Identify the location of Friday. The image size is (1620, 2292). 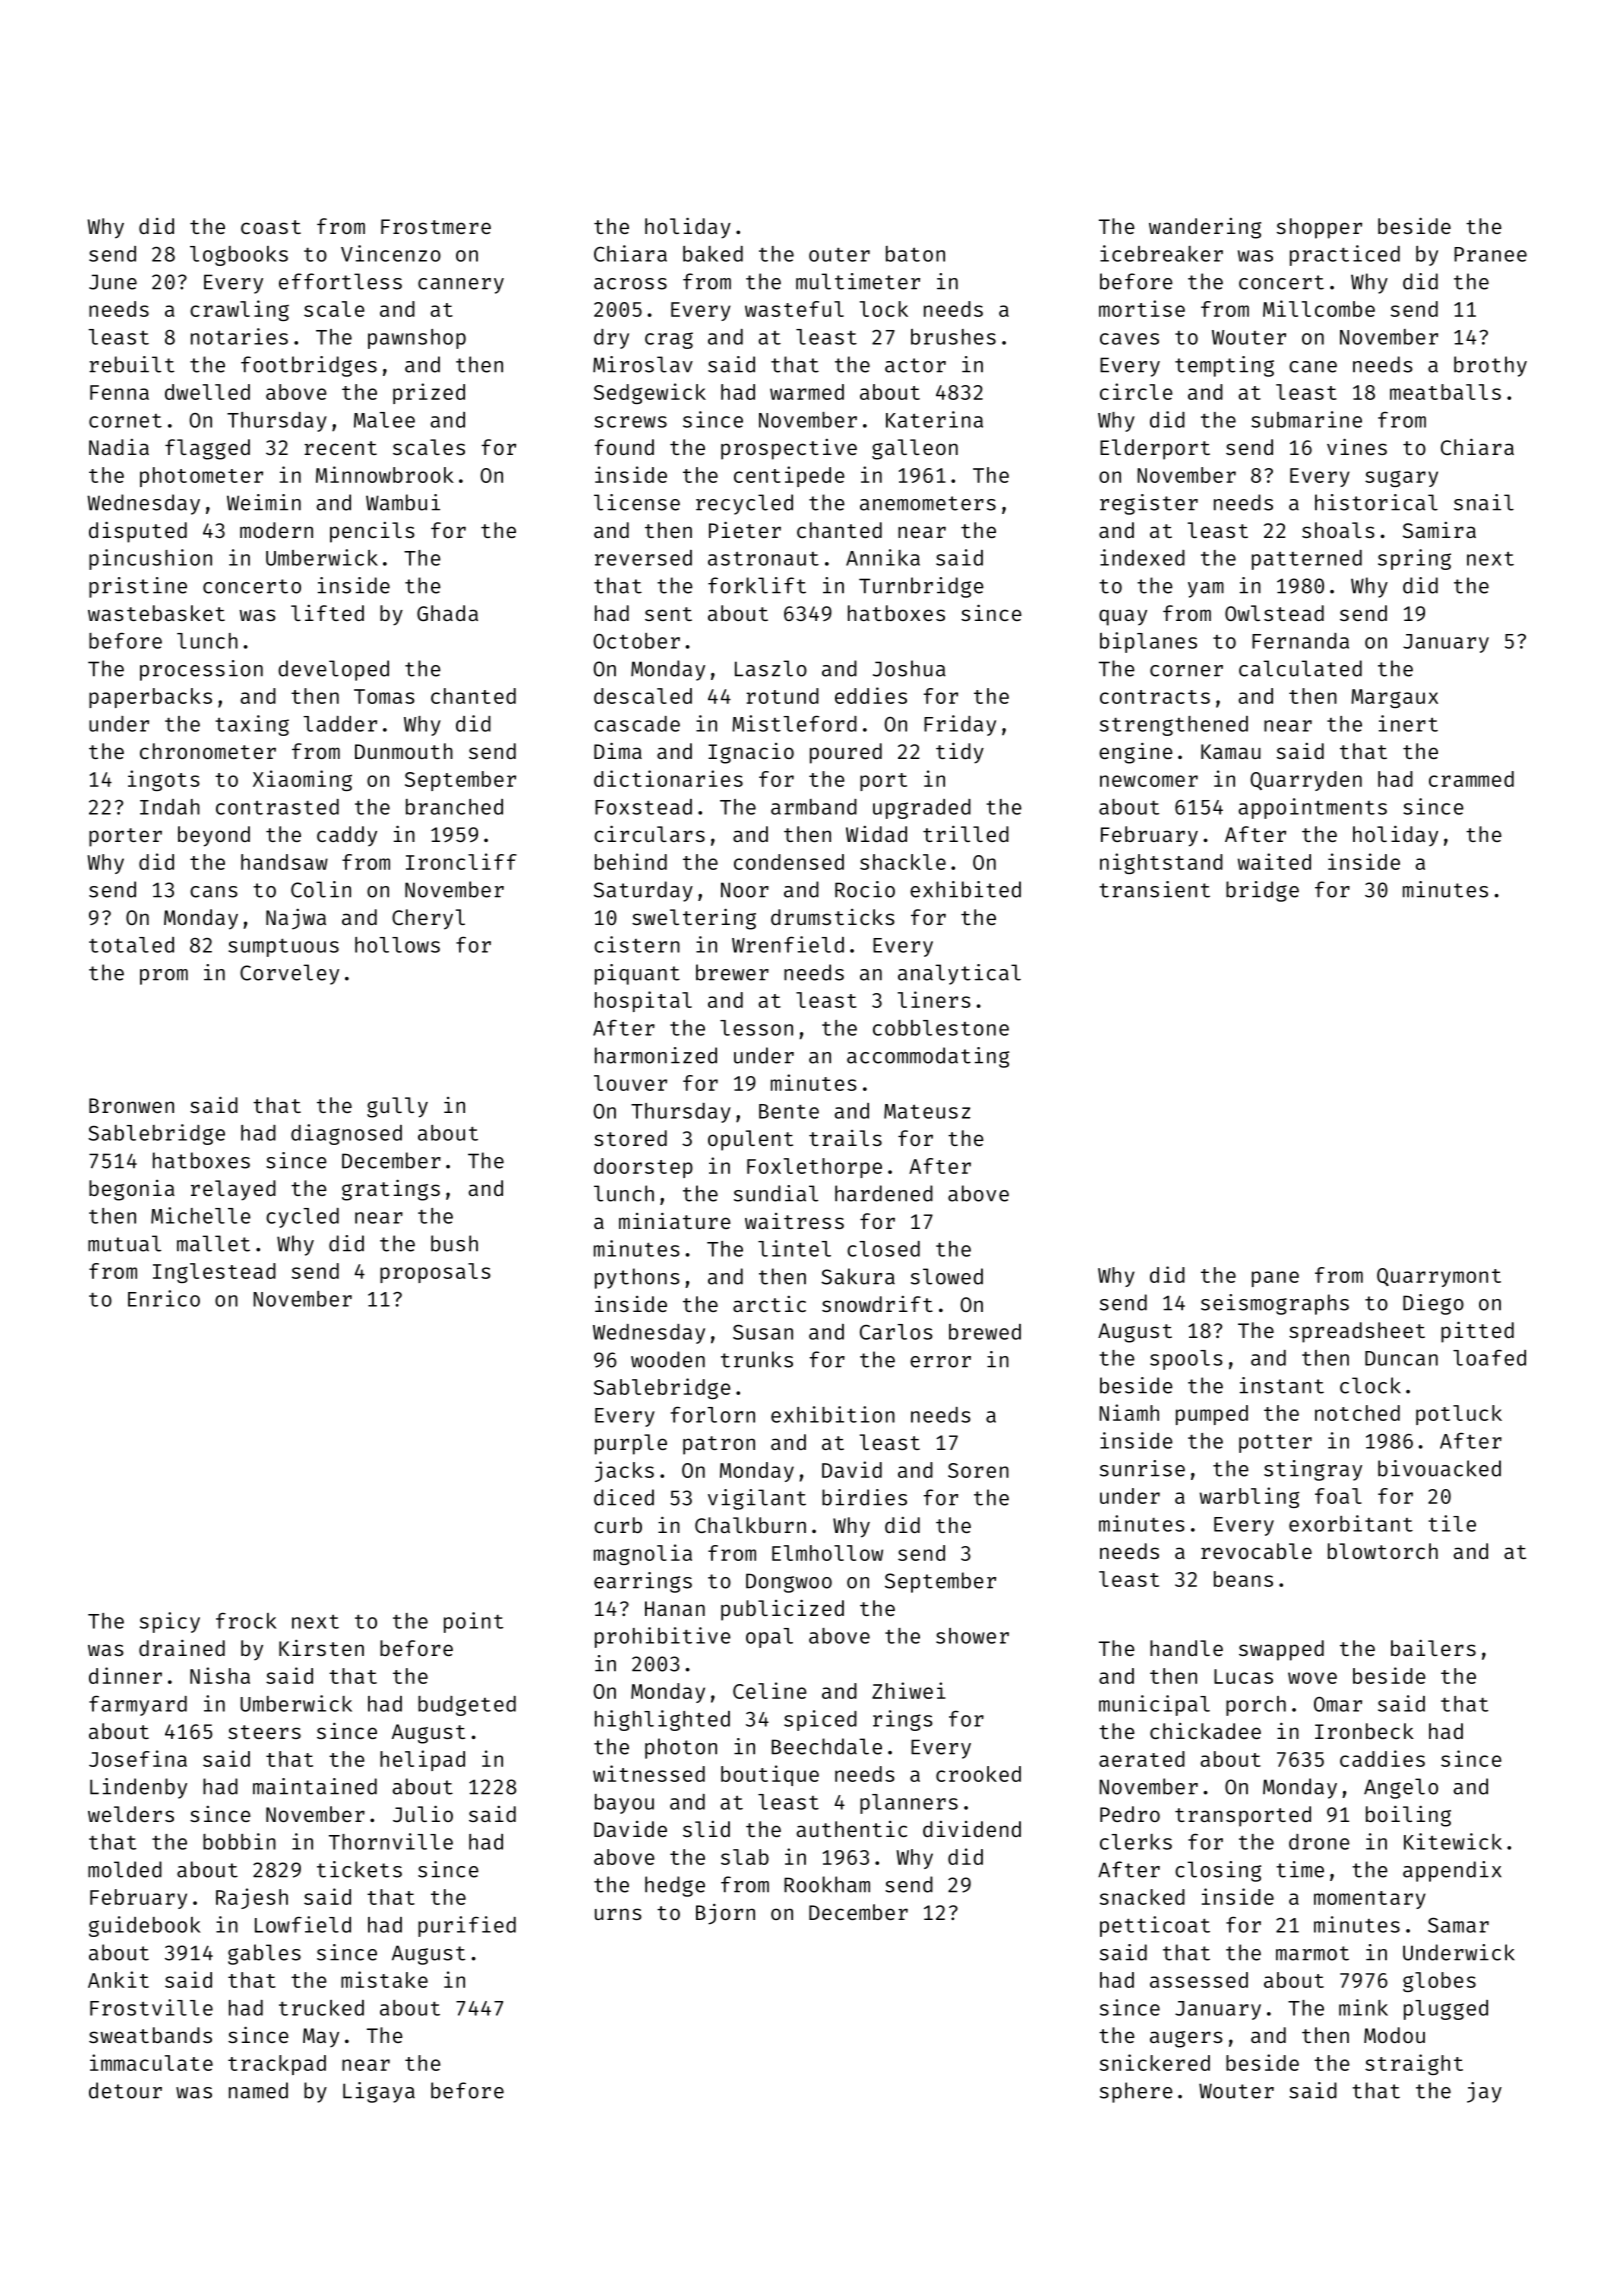
(960, 725).
